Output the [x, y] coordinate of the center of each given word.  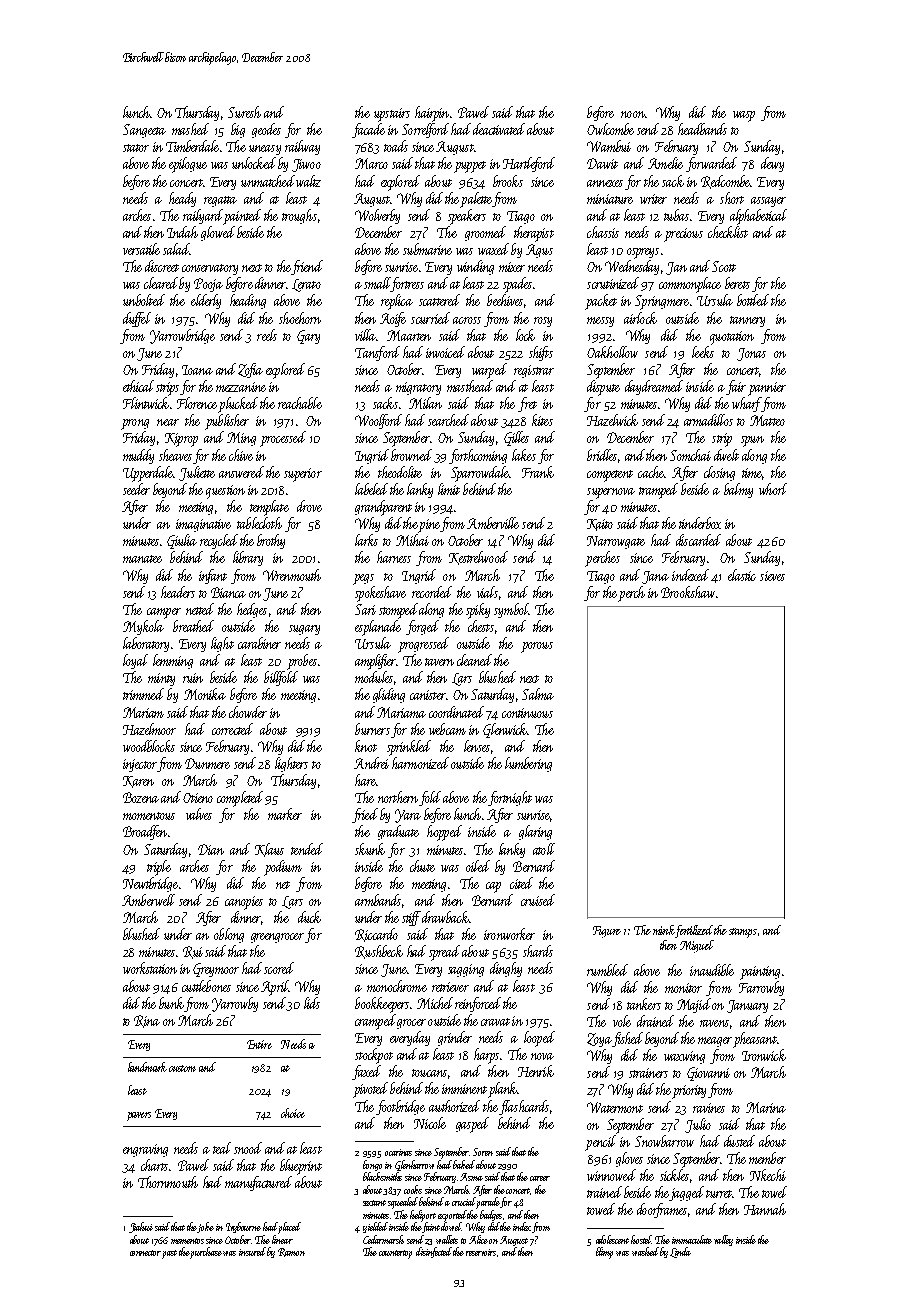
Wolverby [377, 216]
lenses [477, 746]
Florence [197, 403]
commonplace [690, 285]
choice [293, 1113]
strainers [648, 1073]
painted [242, 217]
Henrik [536, 1071]
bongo [372, 1165]
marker [285, 814]
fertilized [694, 931]
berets [737, 283]
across [467, 320]
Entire [259, 1044]
